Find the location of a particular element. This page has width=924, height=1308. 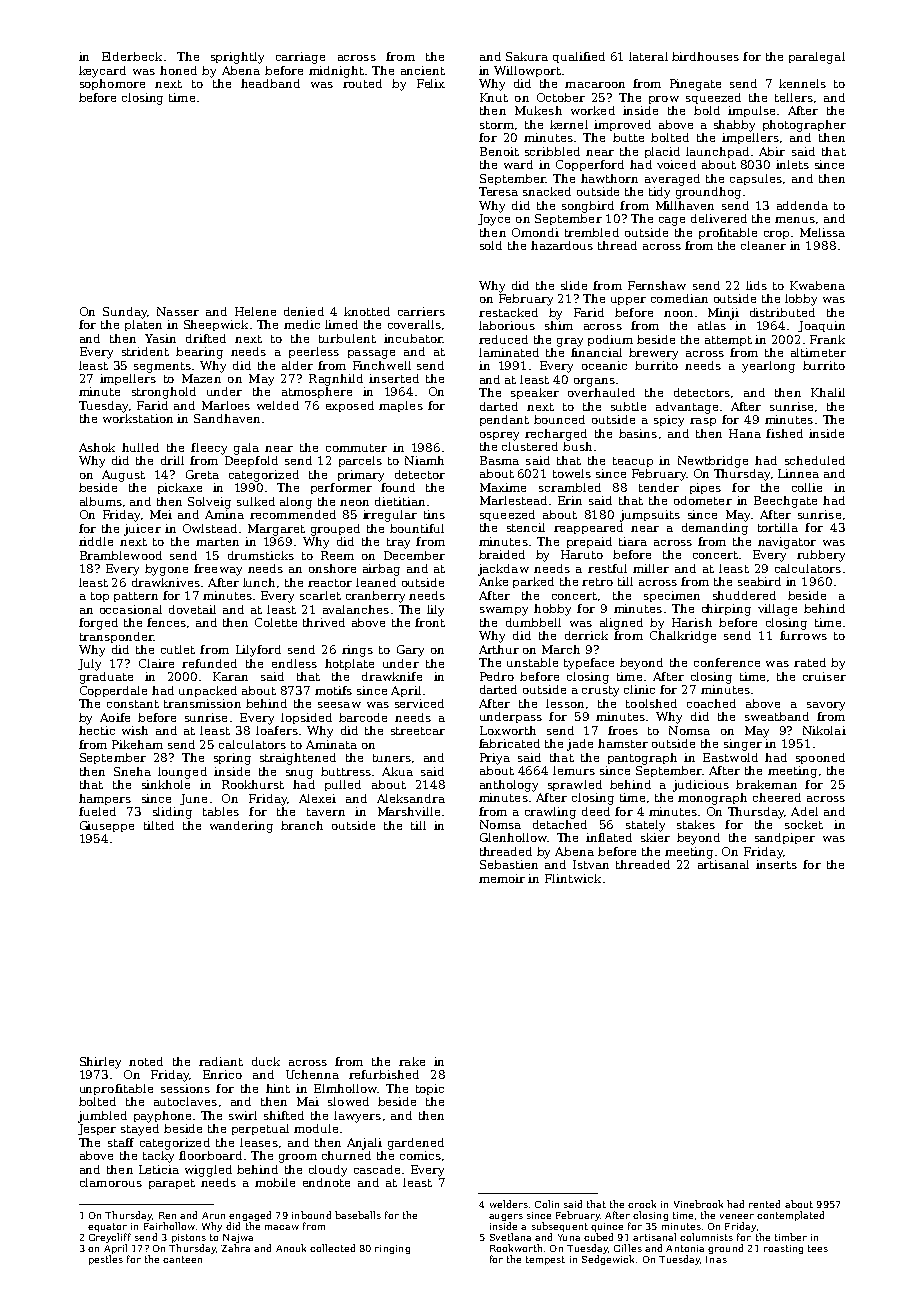

tray is located at coordinates (398, 543).
